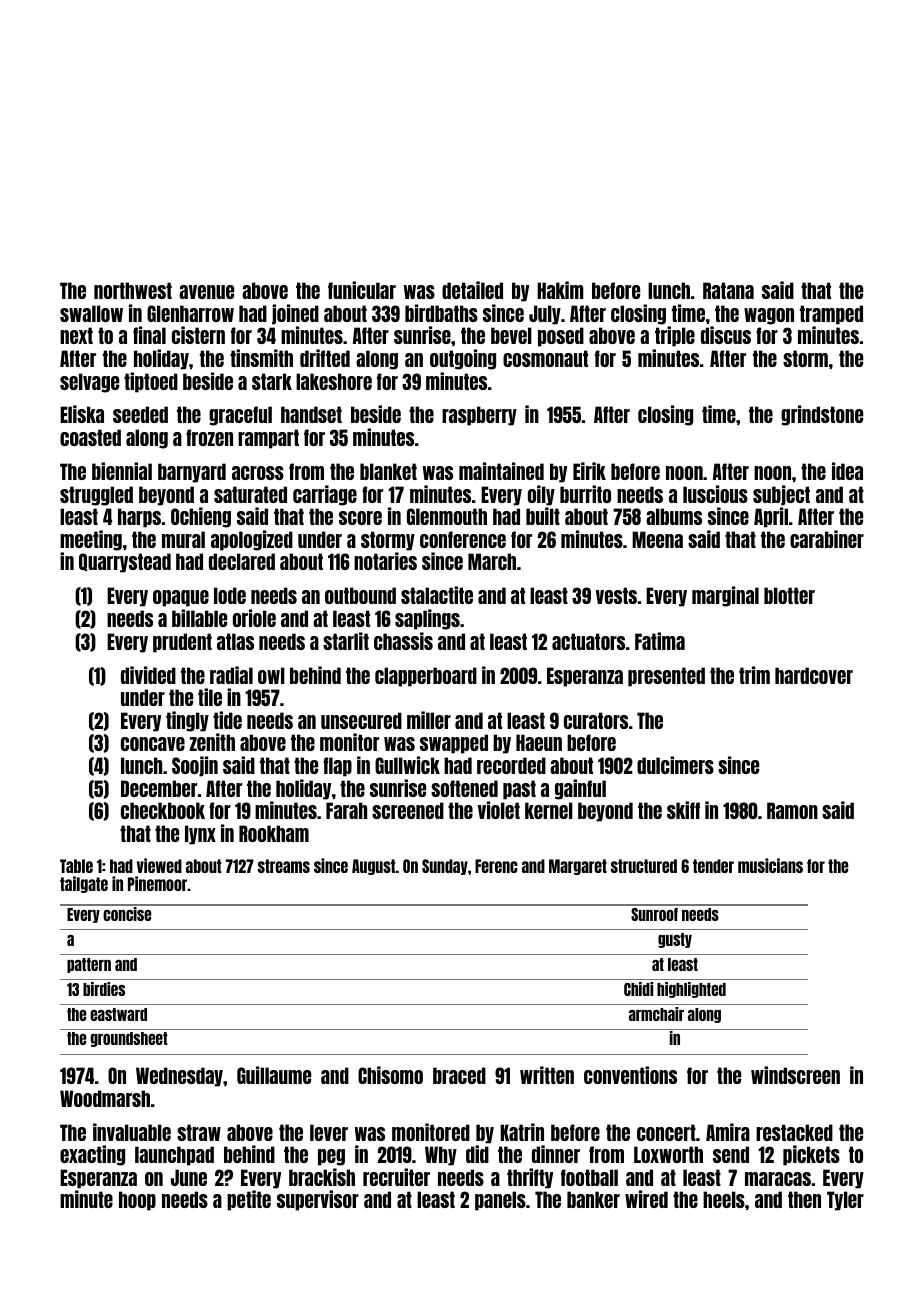  What do you see at coordinates (479, 416) in the screenshot?
I see `raspberry` at bounding box center [479, 416].
